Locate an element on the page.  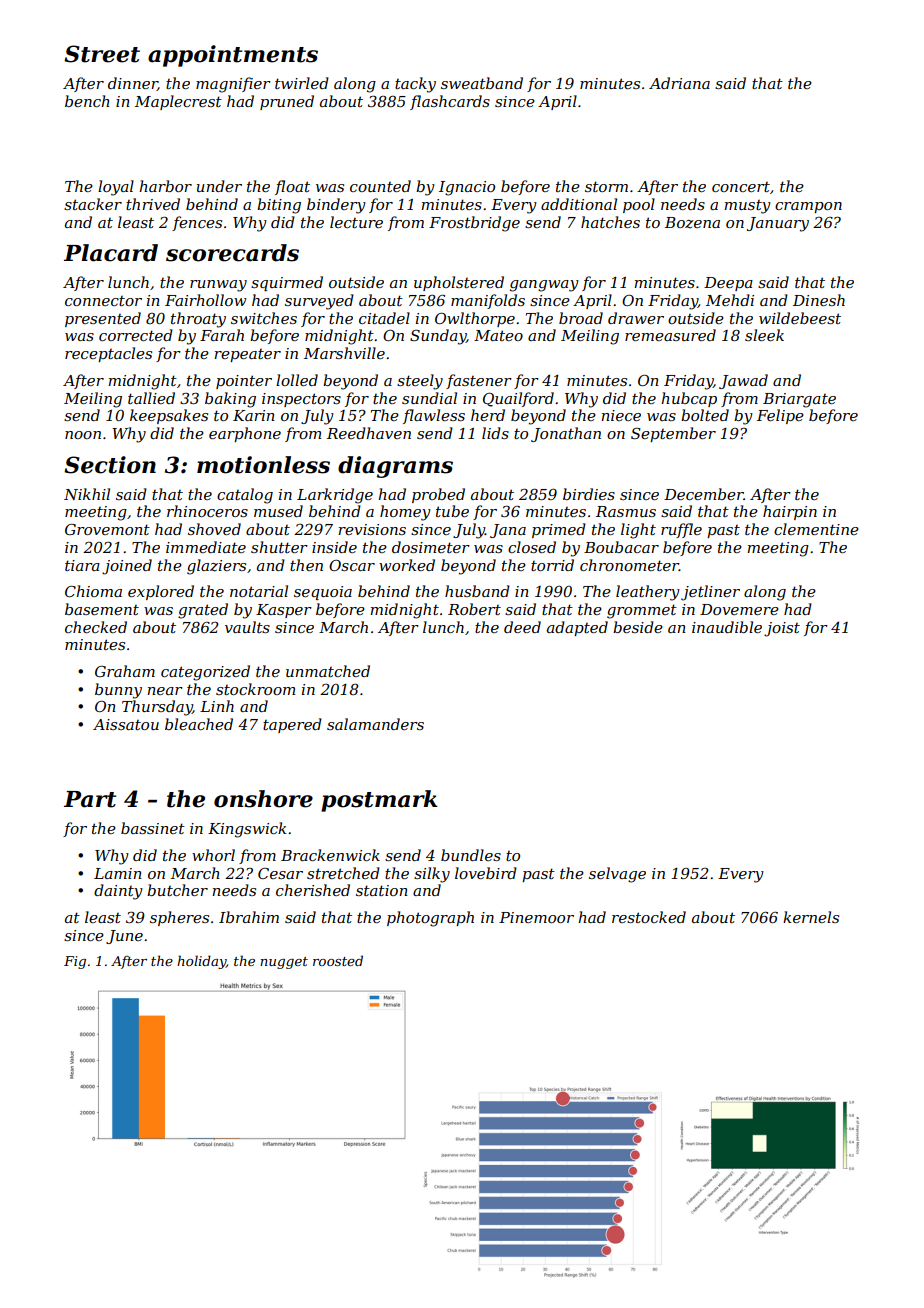
adapted is located at coordinates (577, 628).
